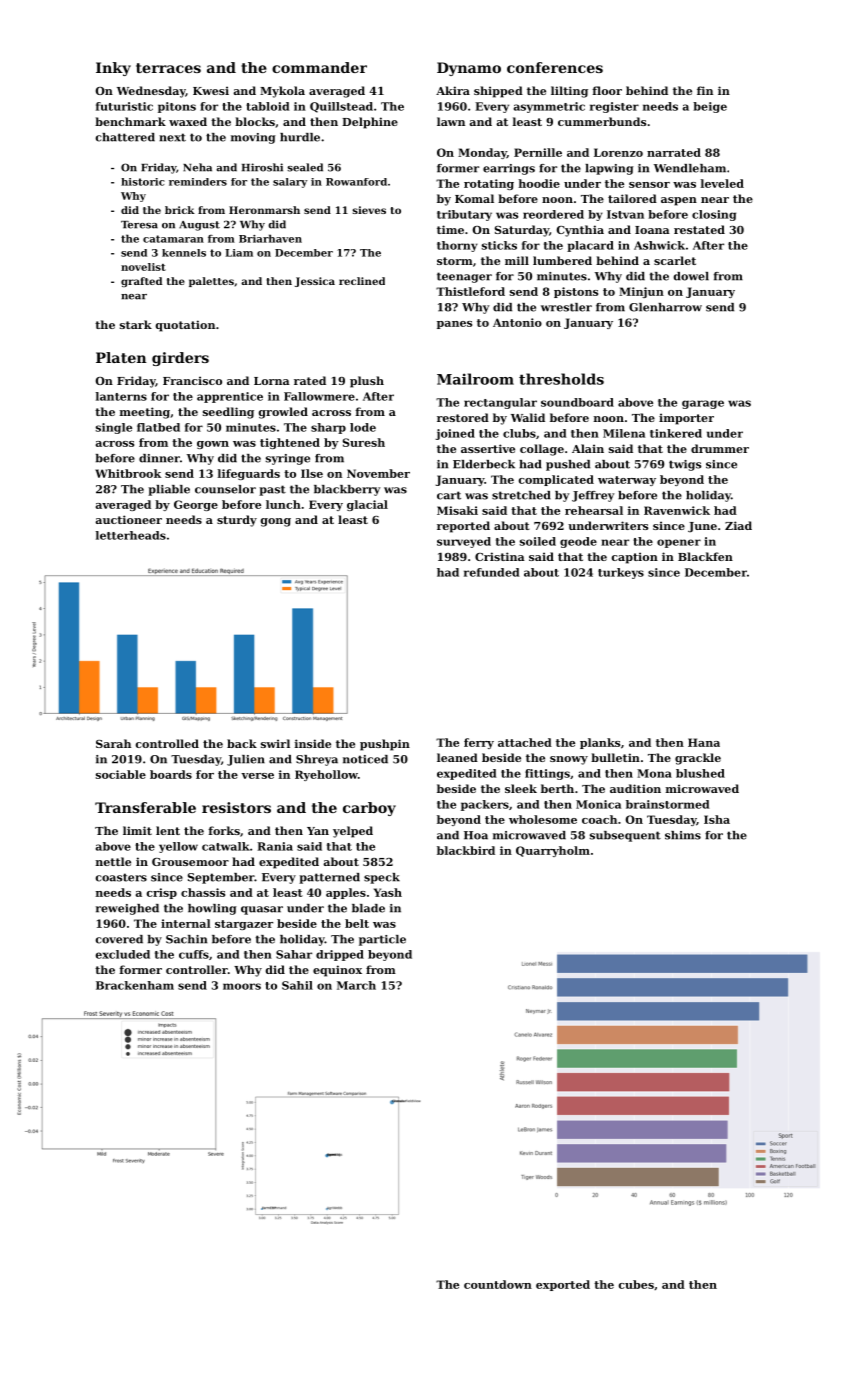 This screenshot has height=1400, width=849. Describe the element at coordinates (539, 183) in the screenshot. I see `hoodie` at that location.
